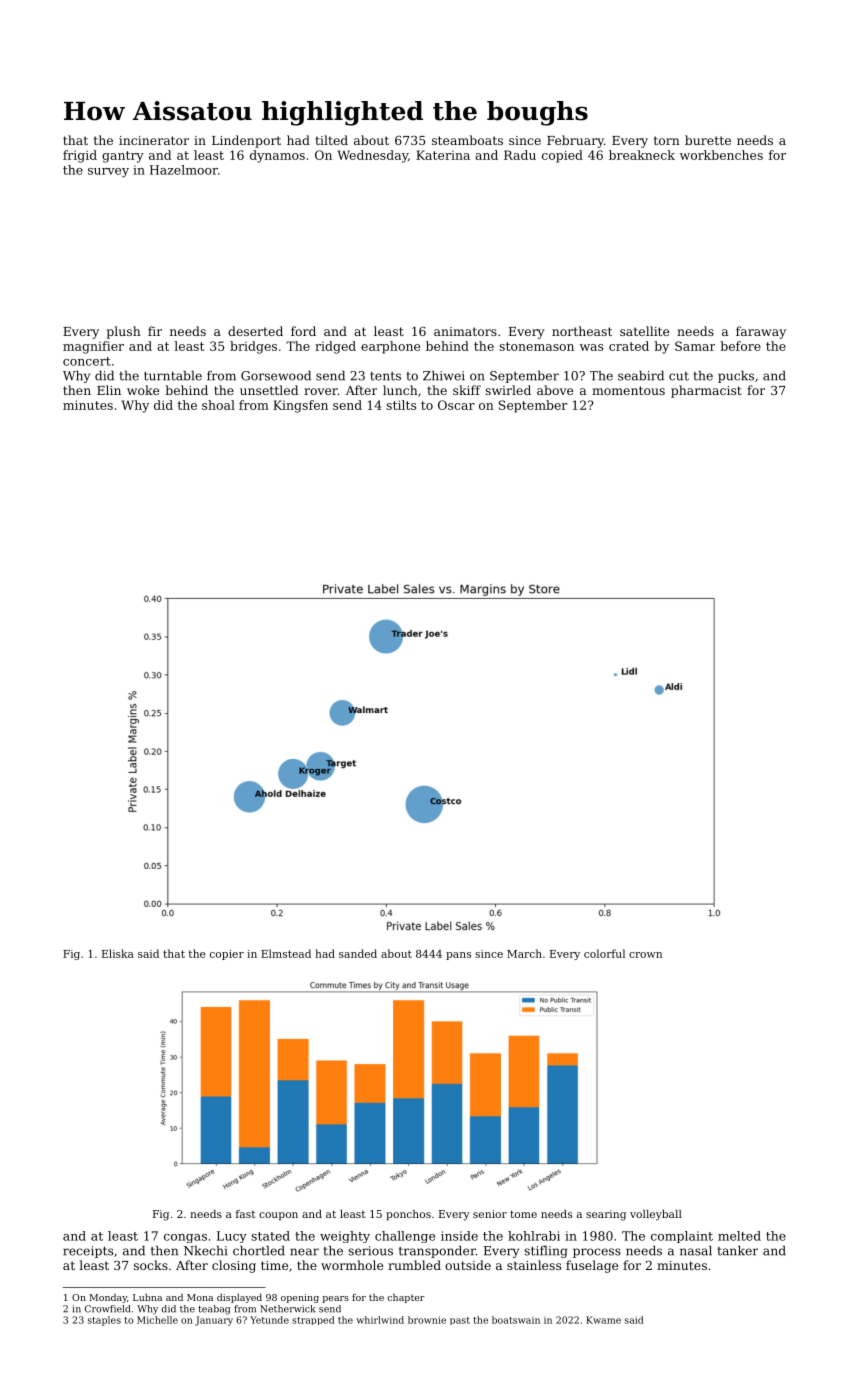 The height and width of the document is (1400, 849). Describe the element at coordinates (118, 953) in the document. I see `Eliska` at that location.
